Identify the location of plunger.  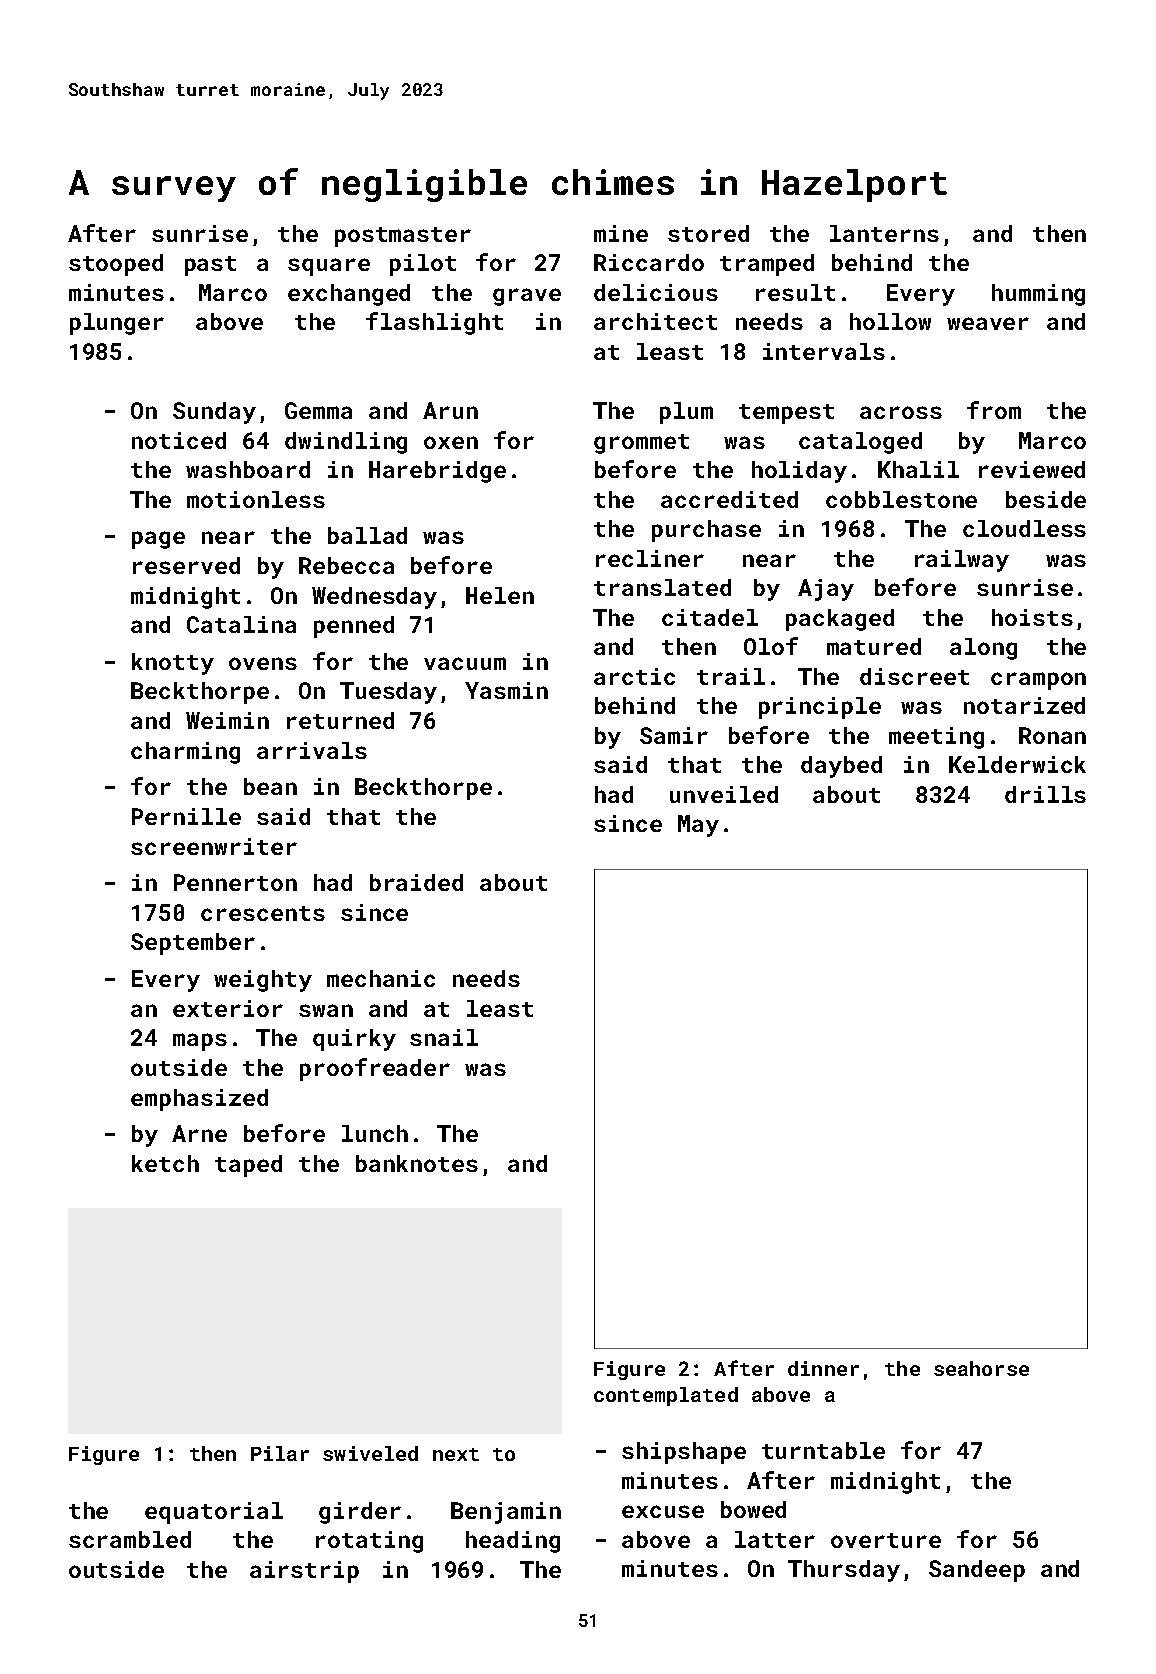
(117, 324).
